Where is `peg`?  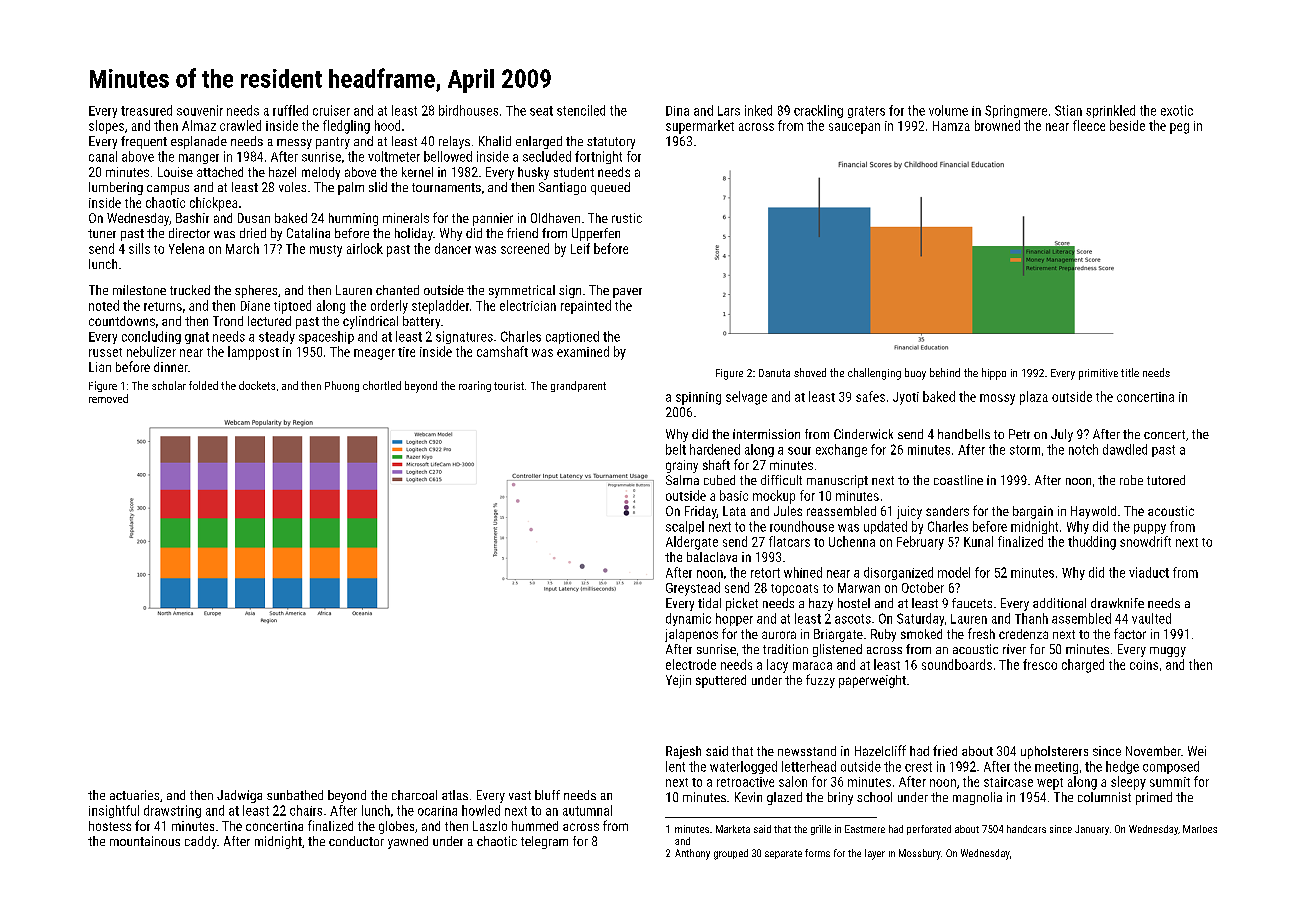
peg is located at coordinates (1179, 128).
